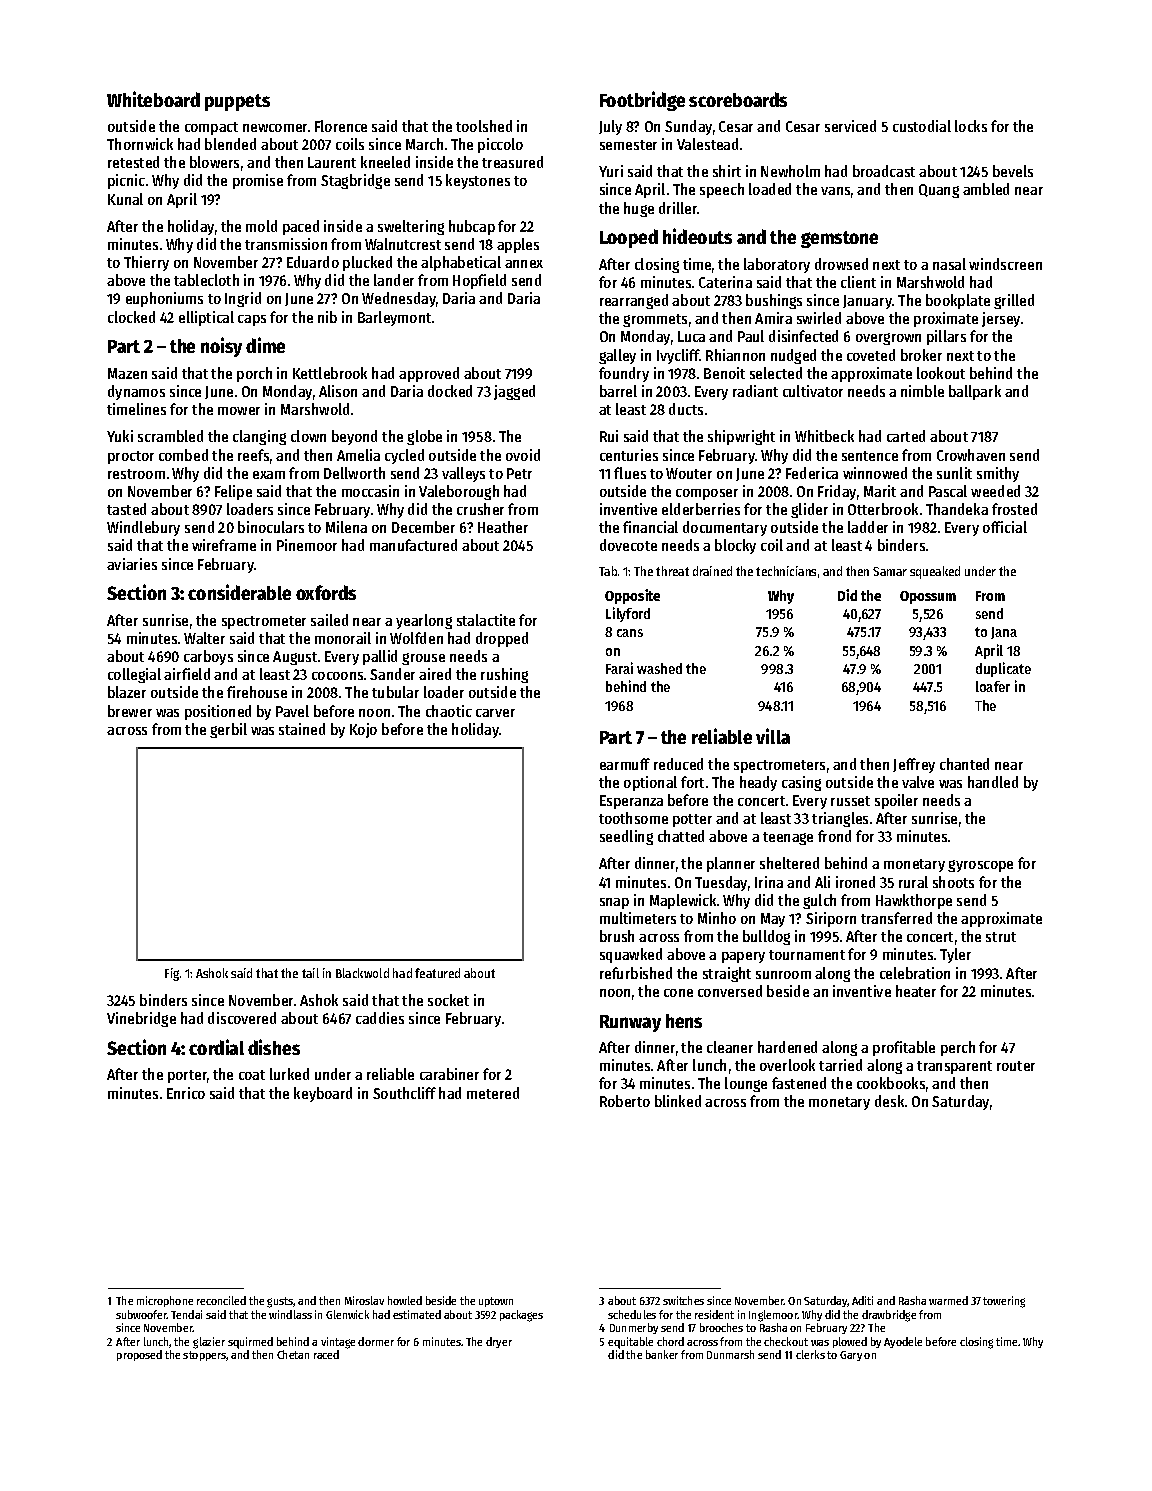 The width and height of the screenshot is (1152, 1491). What do you see at coordinates (363, 730) in the screenshot?
I see `Kojo` at bounding box center [363, 730].
